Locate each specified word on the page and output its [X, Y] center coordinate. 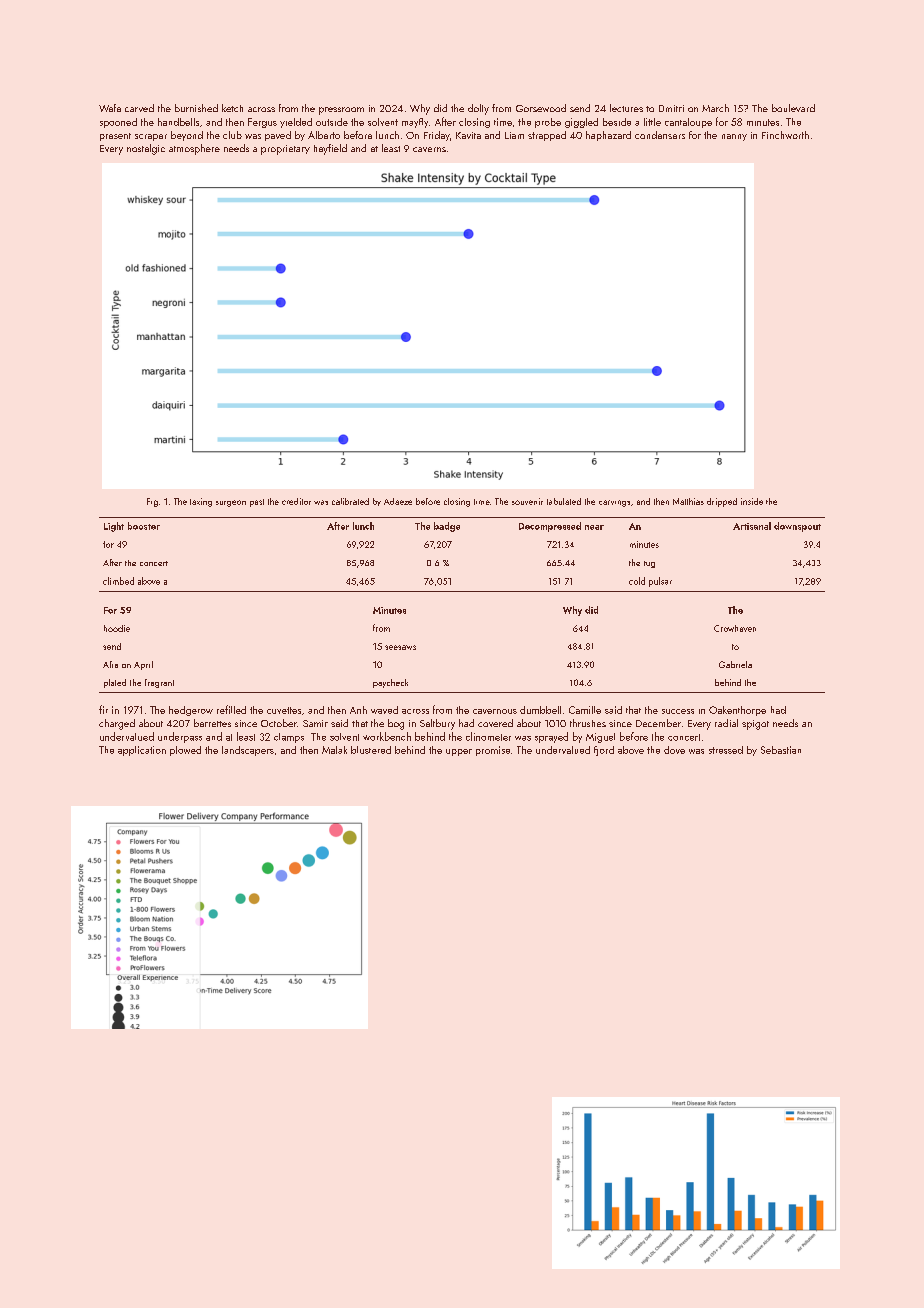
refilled [231, 709]
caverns [429, 149]
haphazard [608, 136]
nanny [734, 137]
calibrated [350, 501]
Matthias [688, 501]
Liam [514, 135]
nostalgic [146, 149]
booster [144, 526]
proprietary [285, 150]
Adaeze [398, 501]
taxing [201, 502]
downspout [797, 527]
